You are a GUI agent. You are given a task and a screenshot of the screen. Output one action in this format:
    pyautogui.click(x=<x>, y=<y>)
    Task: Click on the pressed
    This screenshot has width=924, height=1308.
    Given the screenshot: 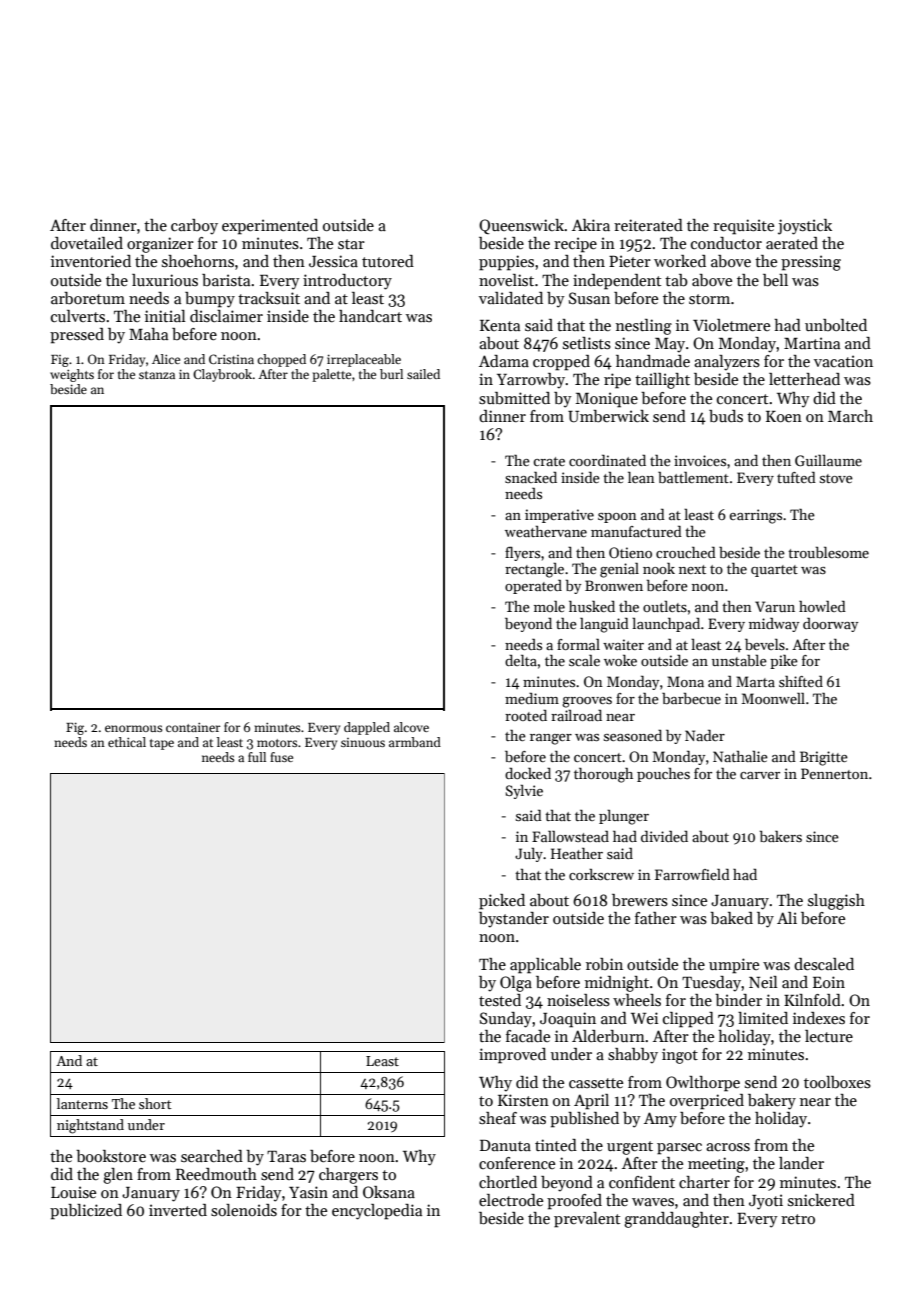 What is the action you would take?
    pyautogui.click(x=77, y=336)
